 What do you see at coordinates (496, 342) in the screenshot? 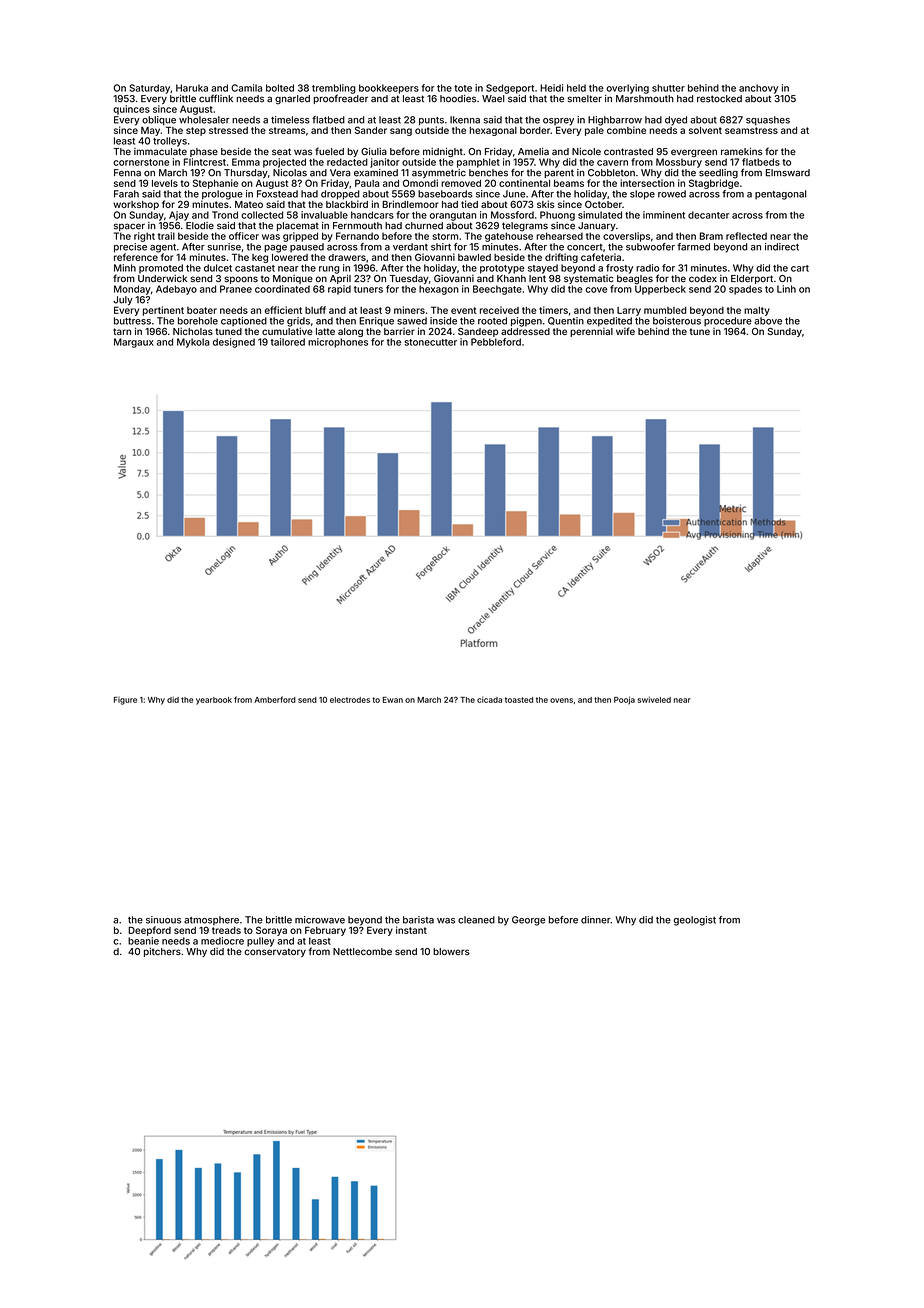
I see `Pebbleford` at bounding box center [496, 342].
